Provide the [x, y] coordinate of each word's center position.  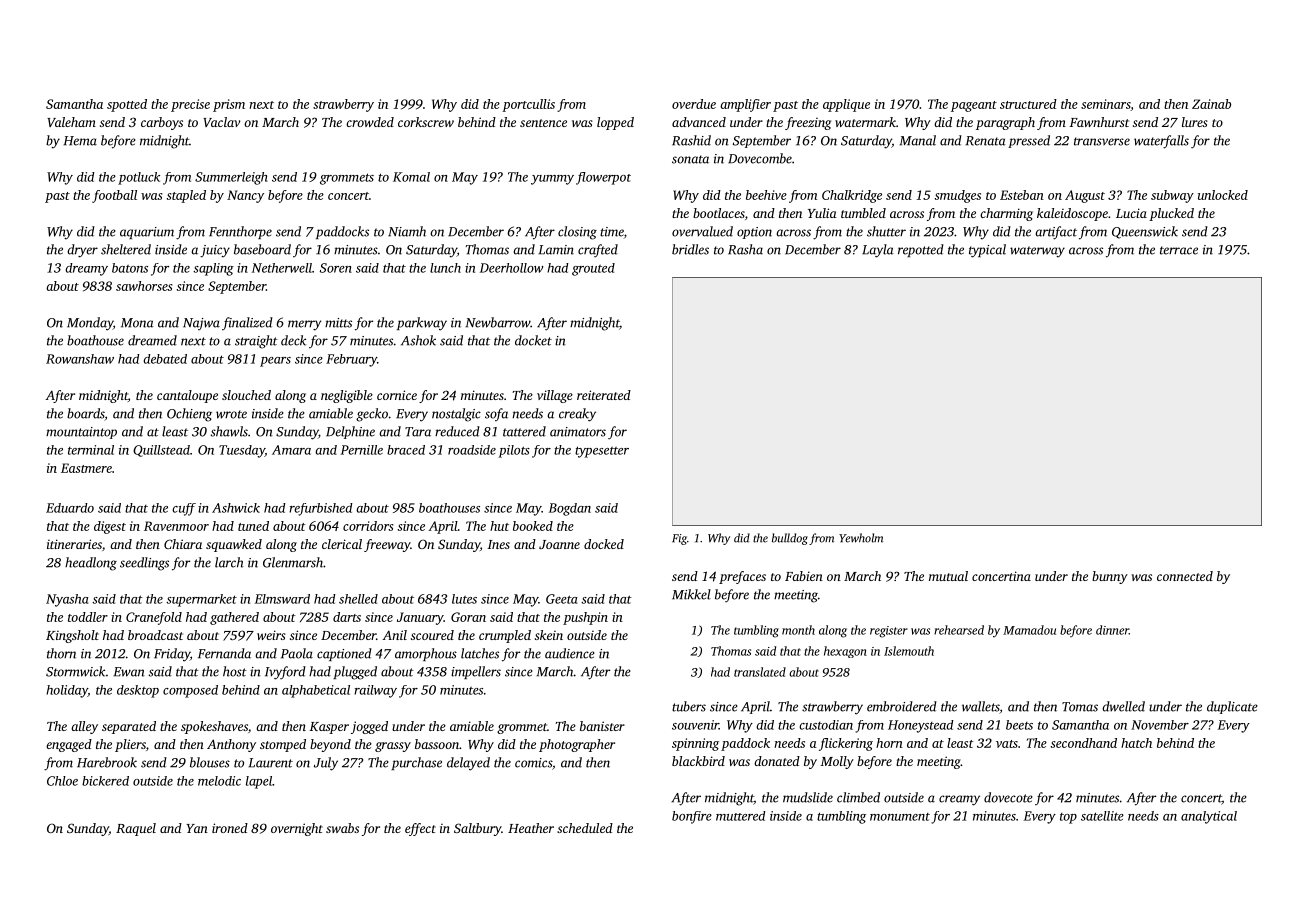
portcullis [528, 105]
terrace [1179, 250]
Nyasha [67, 600]
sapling [213, 269]
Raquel [136, 829]
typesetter [602, 452]
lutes [464, 599]
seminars [1105, 104]
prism [229, 105]
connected [1185, 576]
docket [533, 340]
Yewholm [861, 538]
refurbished [321, 509]
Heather [531, 828]
